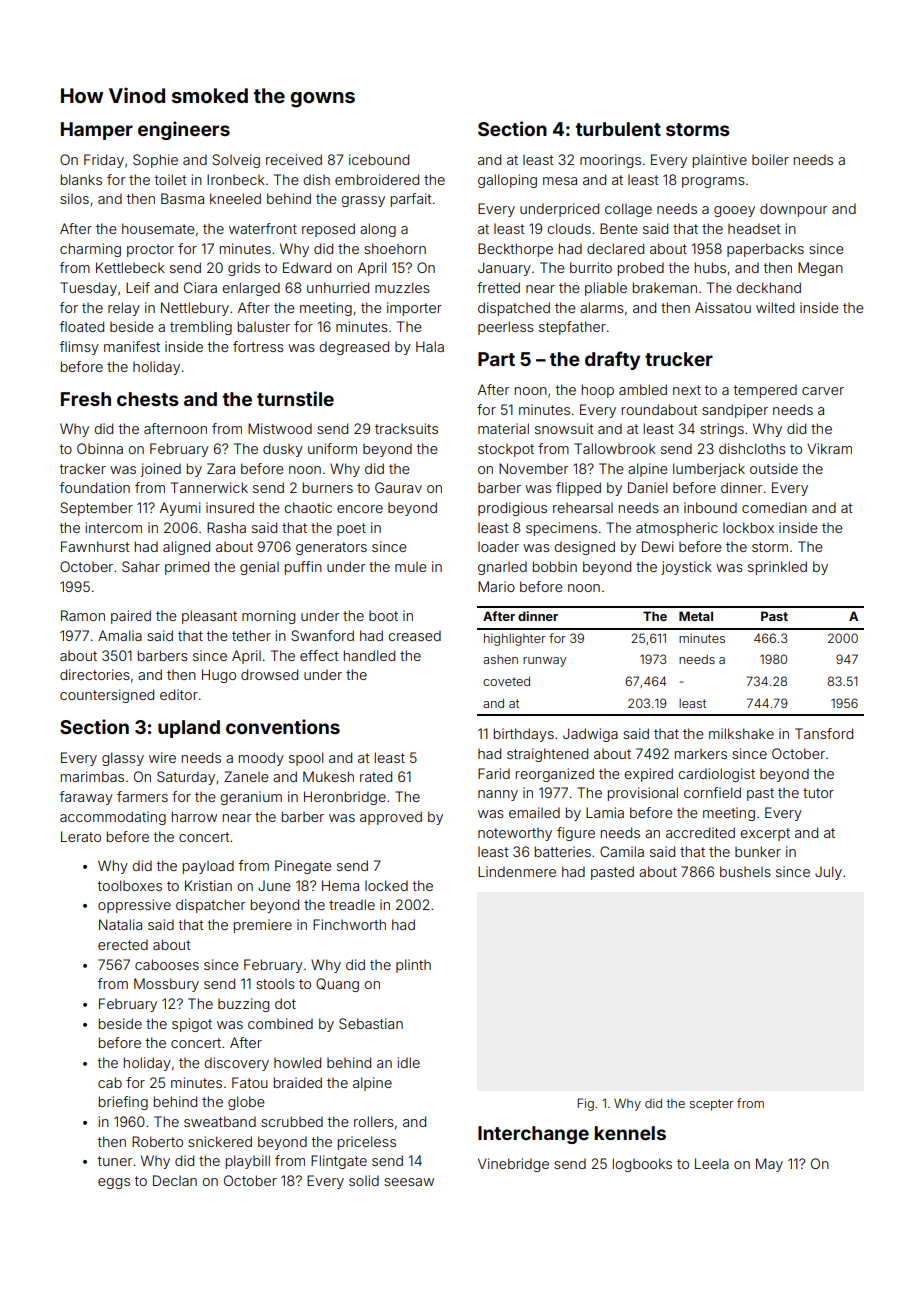 This screenshot has width=924, height=1308. I want to click on Hamper, so click(97, 131).
